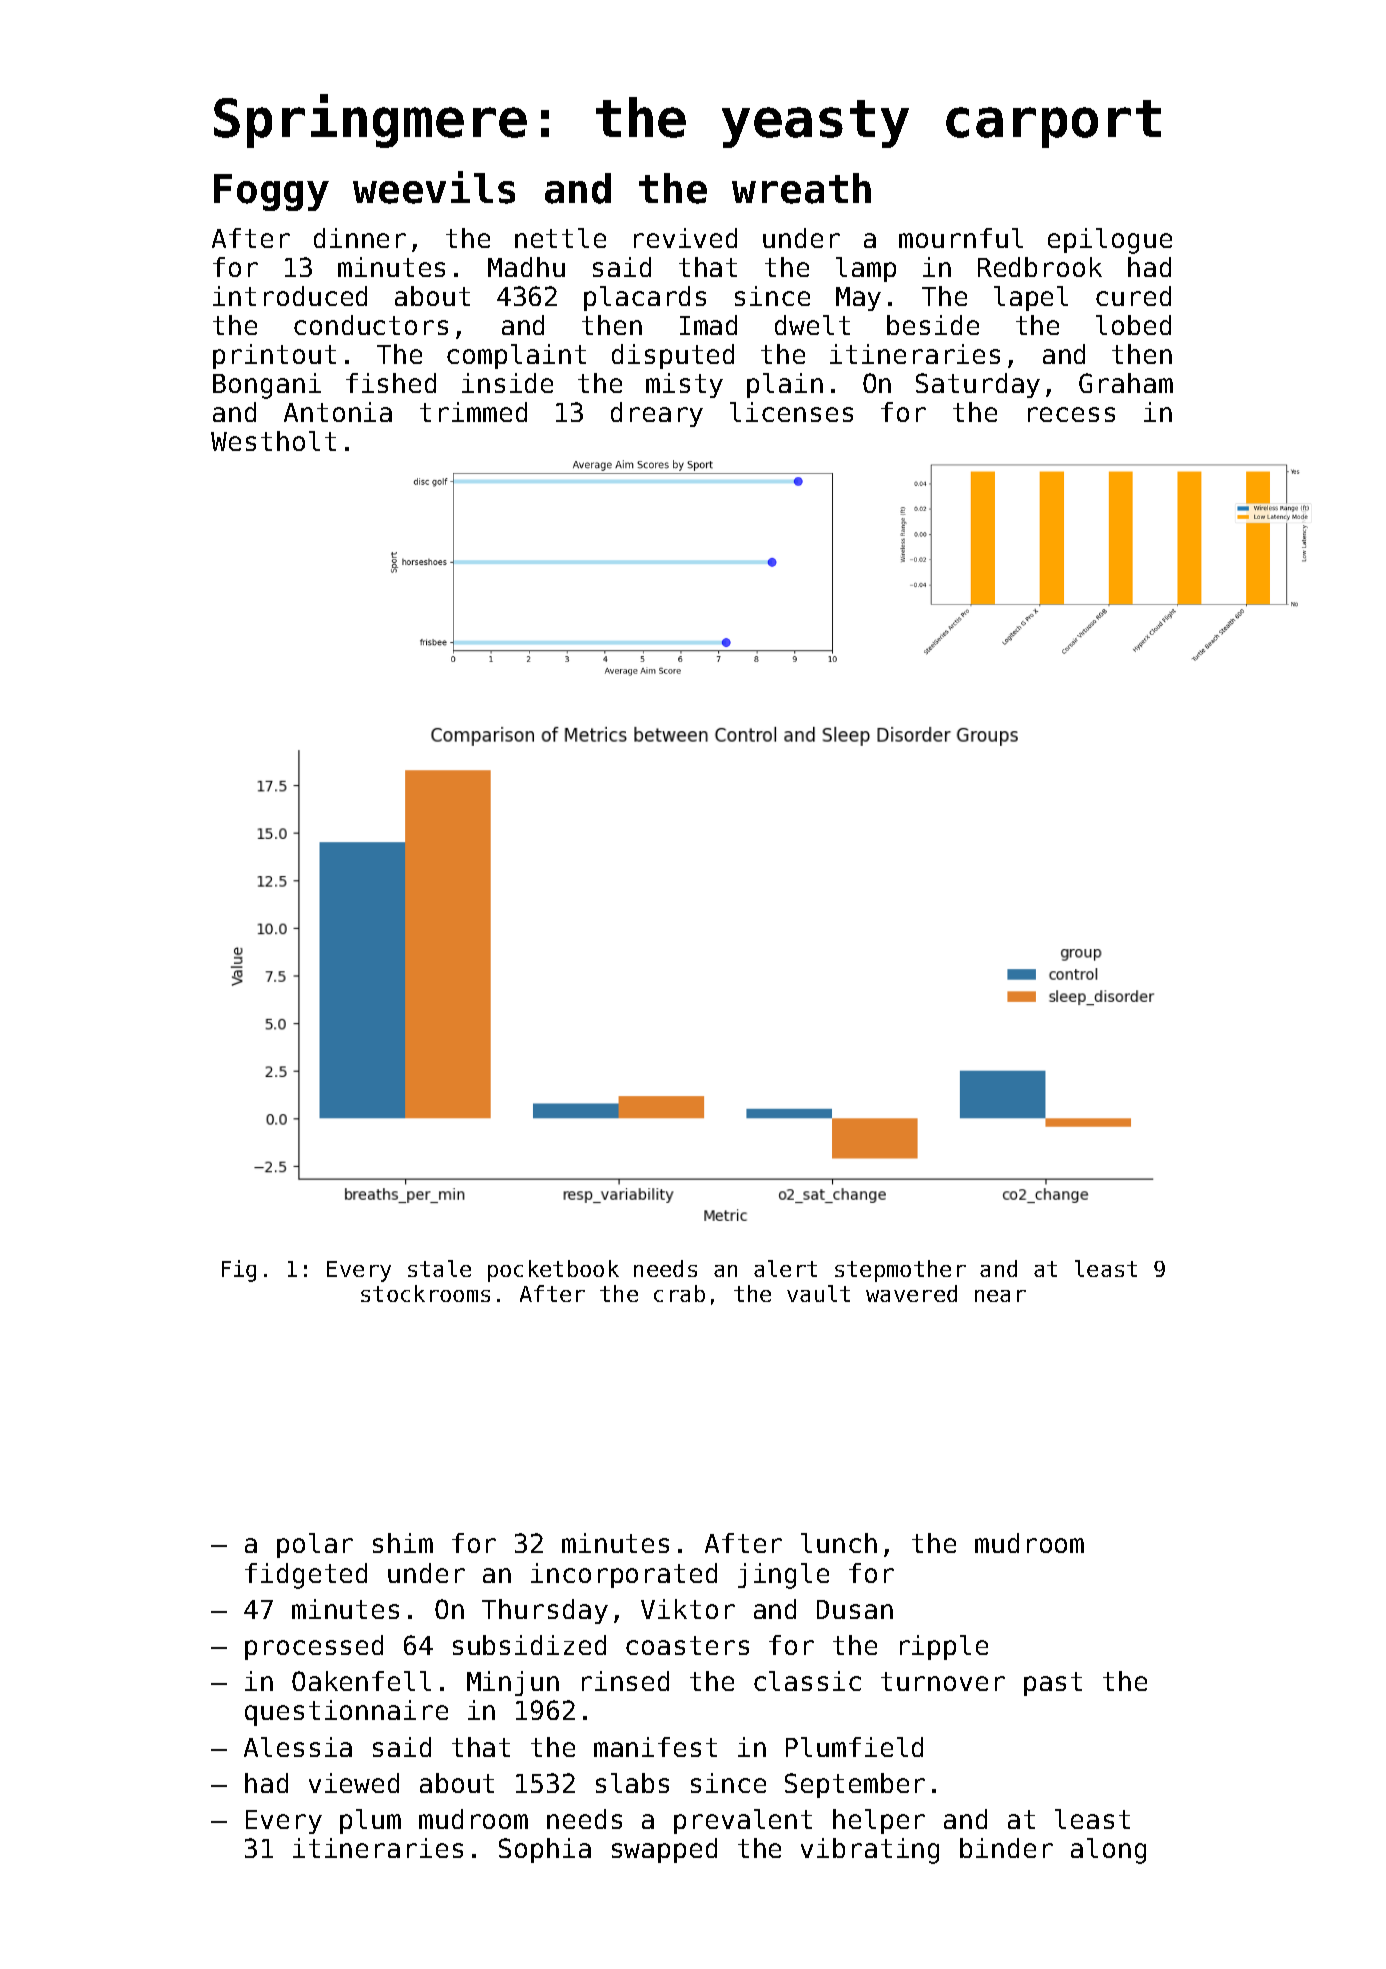 The image size is (1386, 1969). I want to click on stale, so click(439, 1268).
